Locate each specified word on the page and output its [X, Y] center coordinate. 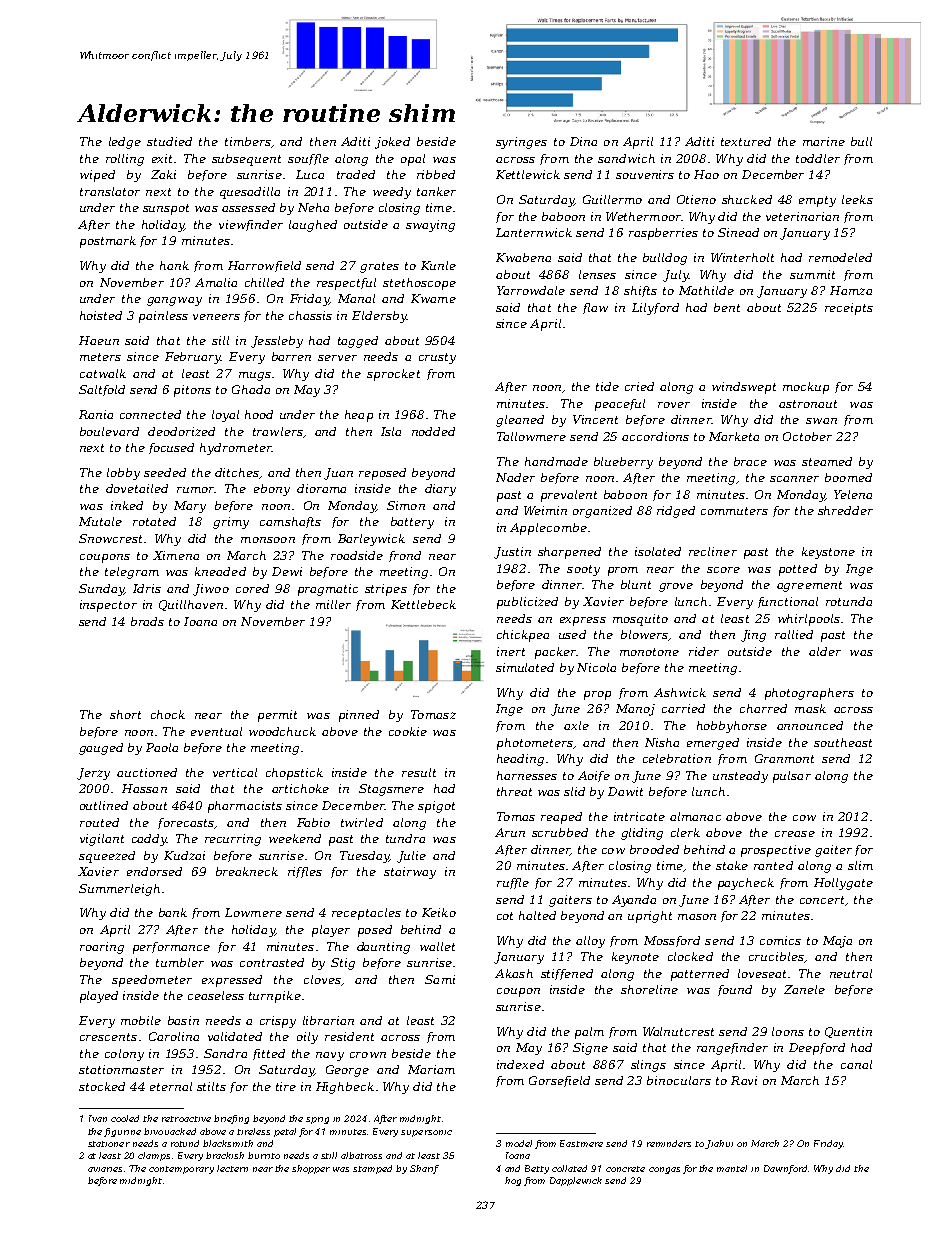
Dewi [287, 571]
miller [333, 604]
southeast [843, 742]
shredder [845, 510]
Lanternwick [534, 232]
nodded [433, 431]
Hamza [851, 290]
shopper [311, 1169]
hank [174, 265]
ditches [237, 472]
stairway [410, 873]
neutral [851, 973]
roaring [102, 948]
